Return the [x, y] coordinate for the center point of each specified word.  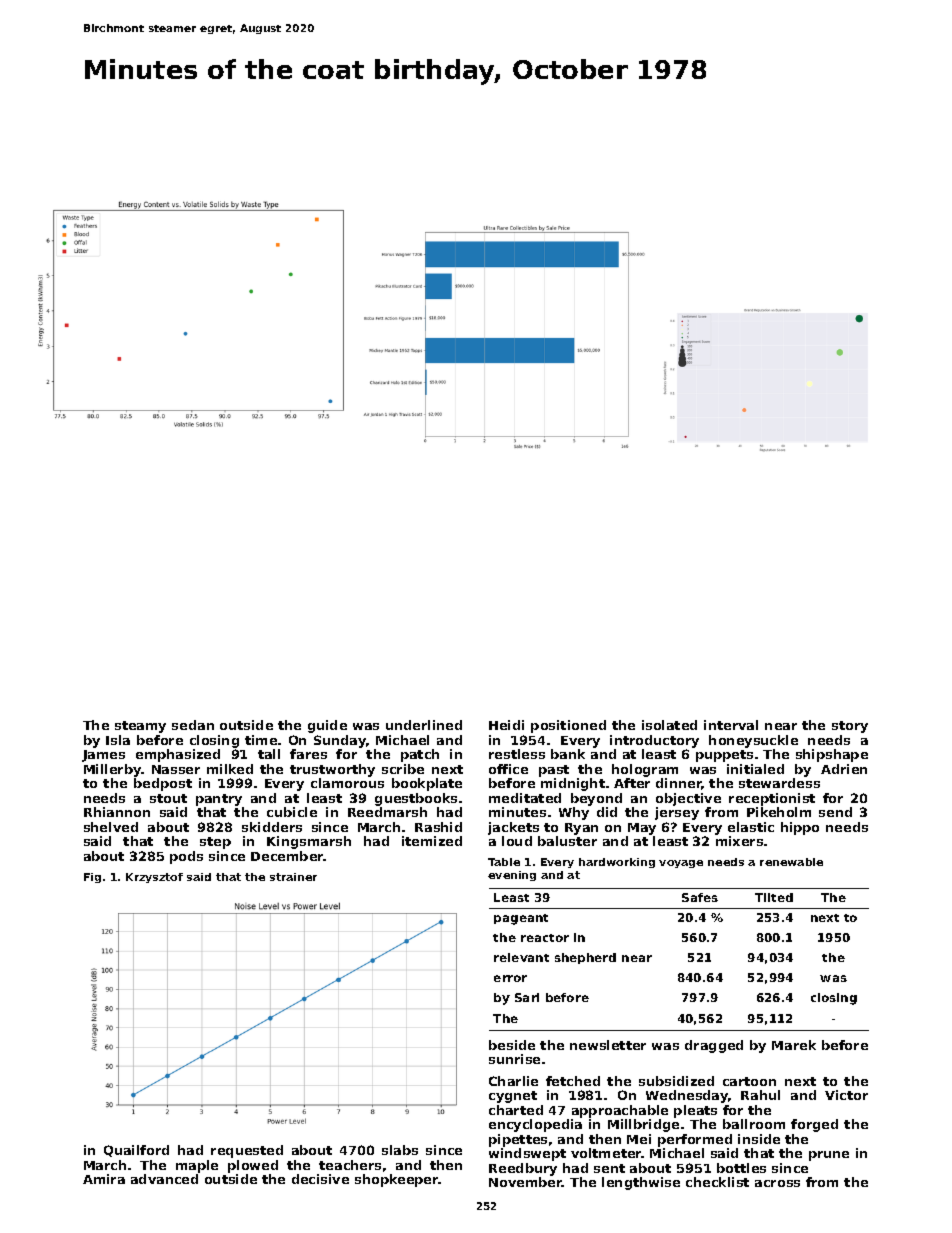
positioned [568, 726]
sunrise [514, 1059]
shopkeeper [397, 1180]
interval [731, 725]
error [510, 978]
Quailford [136, 1151]
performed [695, 1140]
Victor [846, 1095]
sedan [193, 725]
